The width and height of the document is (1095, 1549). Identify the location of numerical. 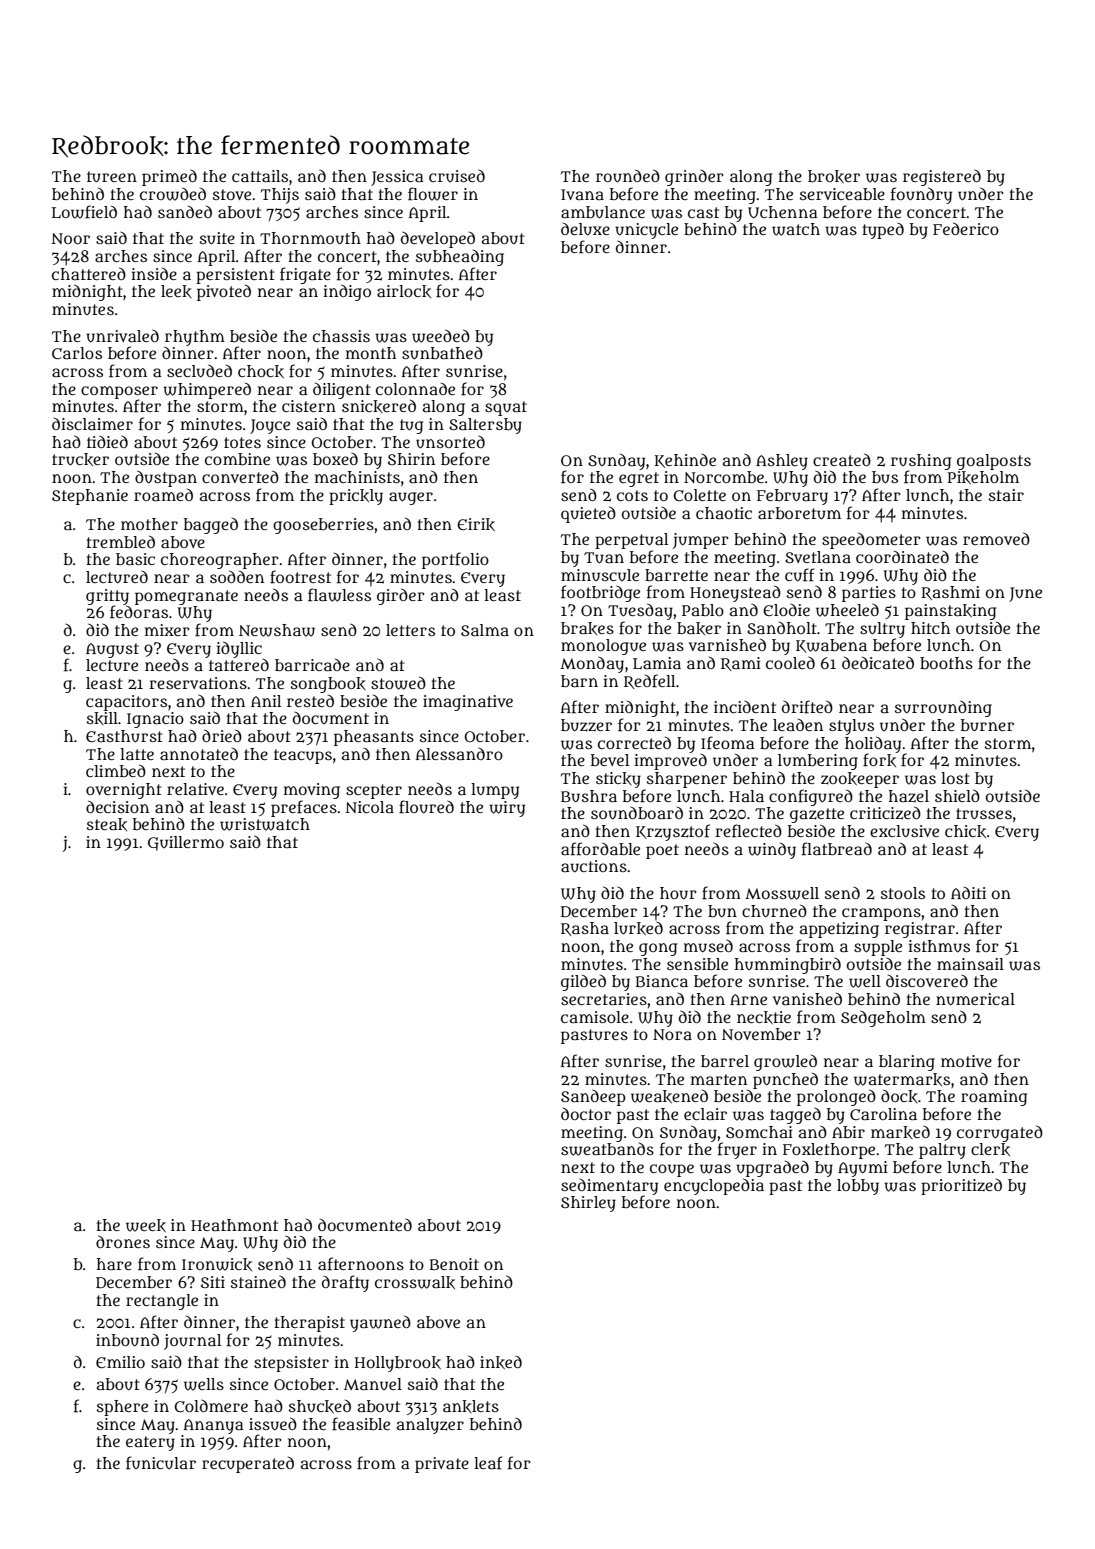
(975, 999).
